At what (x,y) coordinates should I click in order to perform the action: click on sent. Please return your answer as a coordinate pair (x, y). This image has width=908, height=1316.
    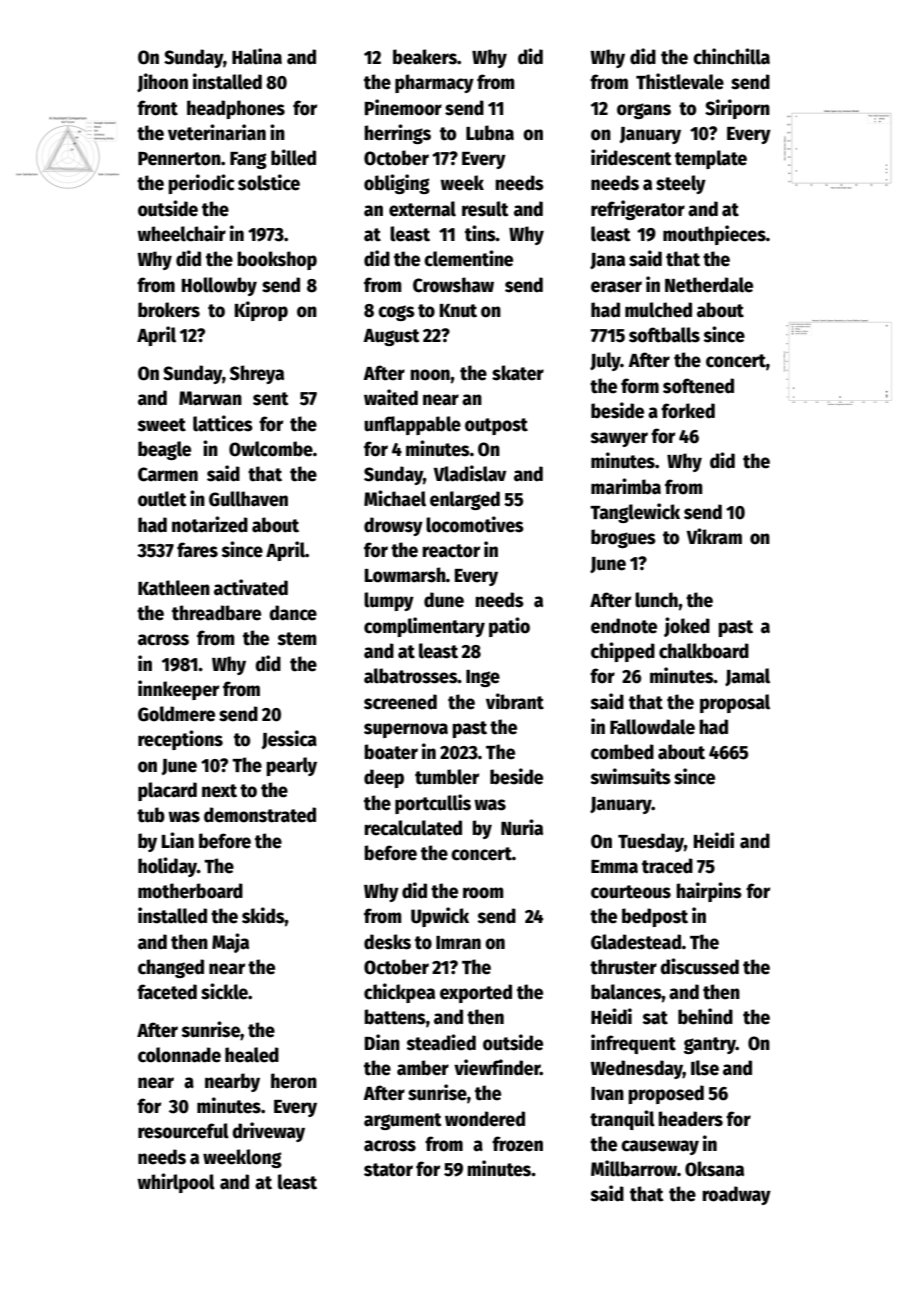
    Looking at the image, I should click on (271, 399).
